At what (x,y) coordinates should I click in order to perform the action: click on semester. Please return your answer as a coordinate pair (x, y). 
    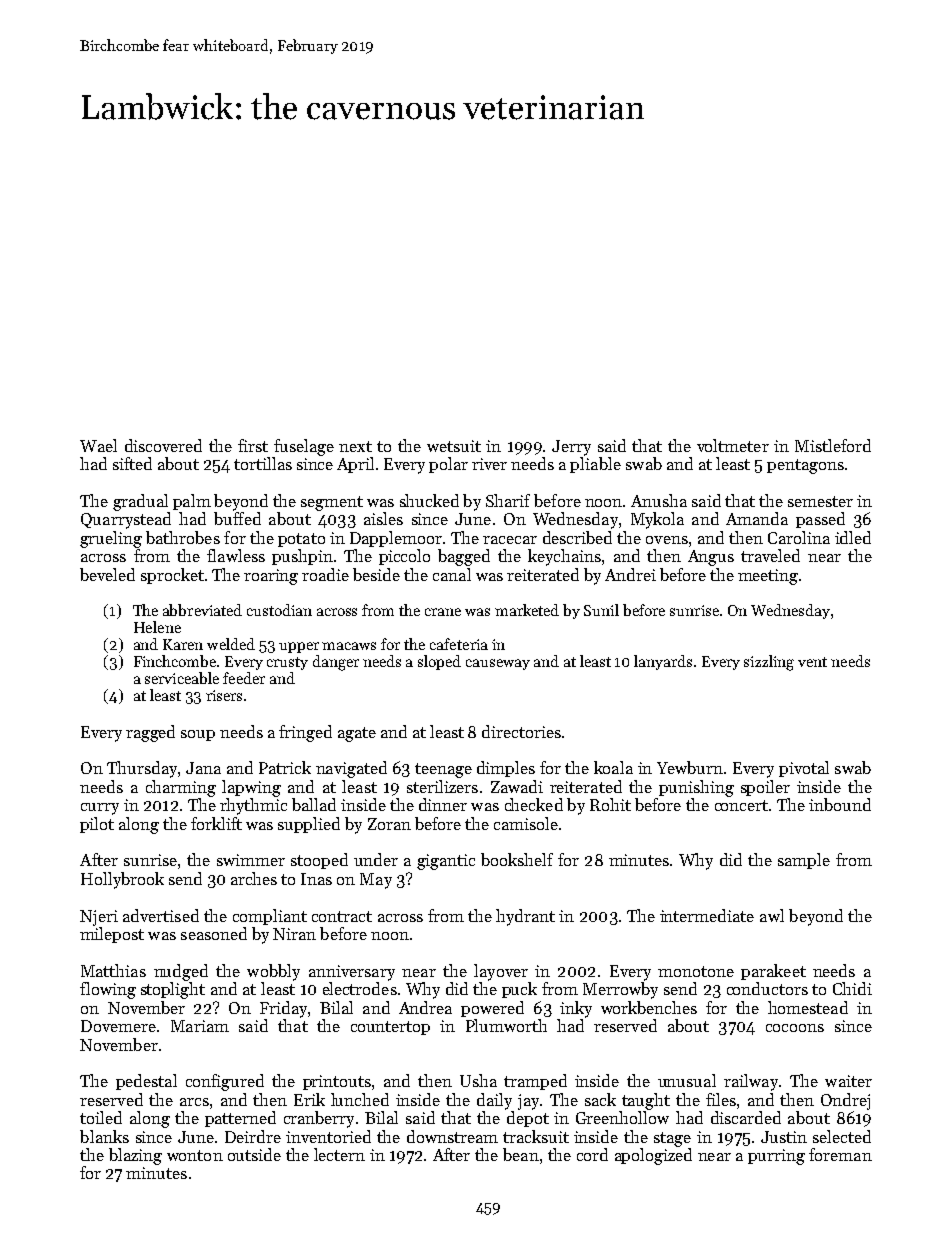
    Looking at the image, I should click on (820, 501).
